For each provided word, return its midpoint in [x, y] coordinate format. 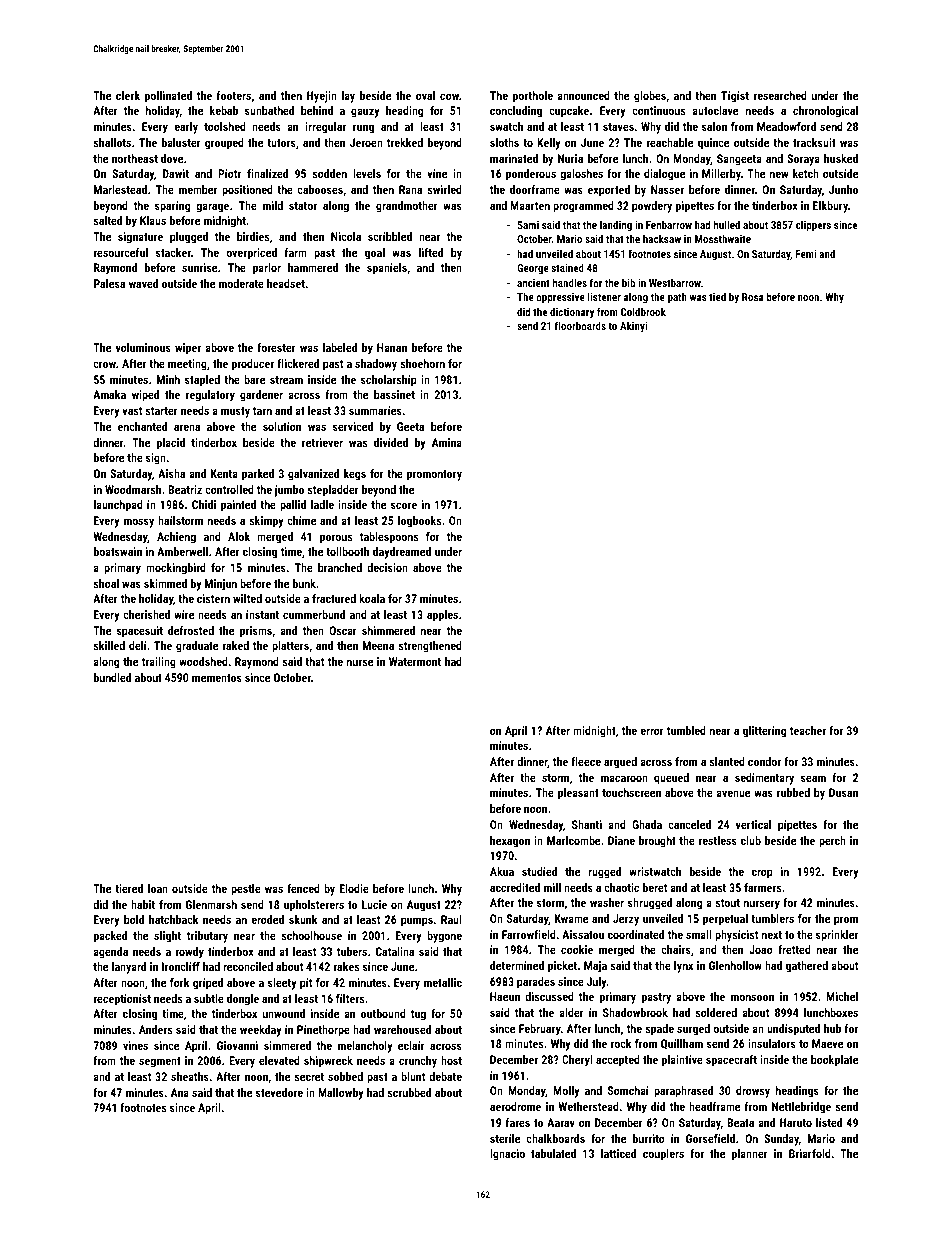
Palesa [109, 283]
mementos [217, 678]
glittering [764, 732]
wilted [247, 598]
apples [442, 616]
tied [717, 296]
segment [160, 1062]
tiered [129, 888]
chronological [825, 112]
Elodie [354, 888]
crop [762, 874]
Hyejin [322, 97]
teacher [808, 730]
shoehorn [422, 363]
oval [425, 95]
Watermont [415, 661]
